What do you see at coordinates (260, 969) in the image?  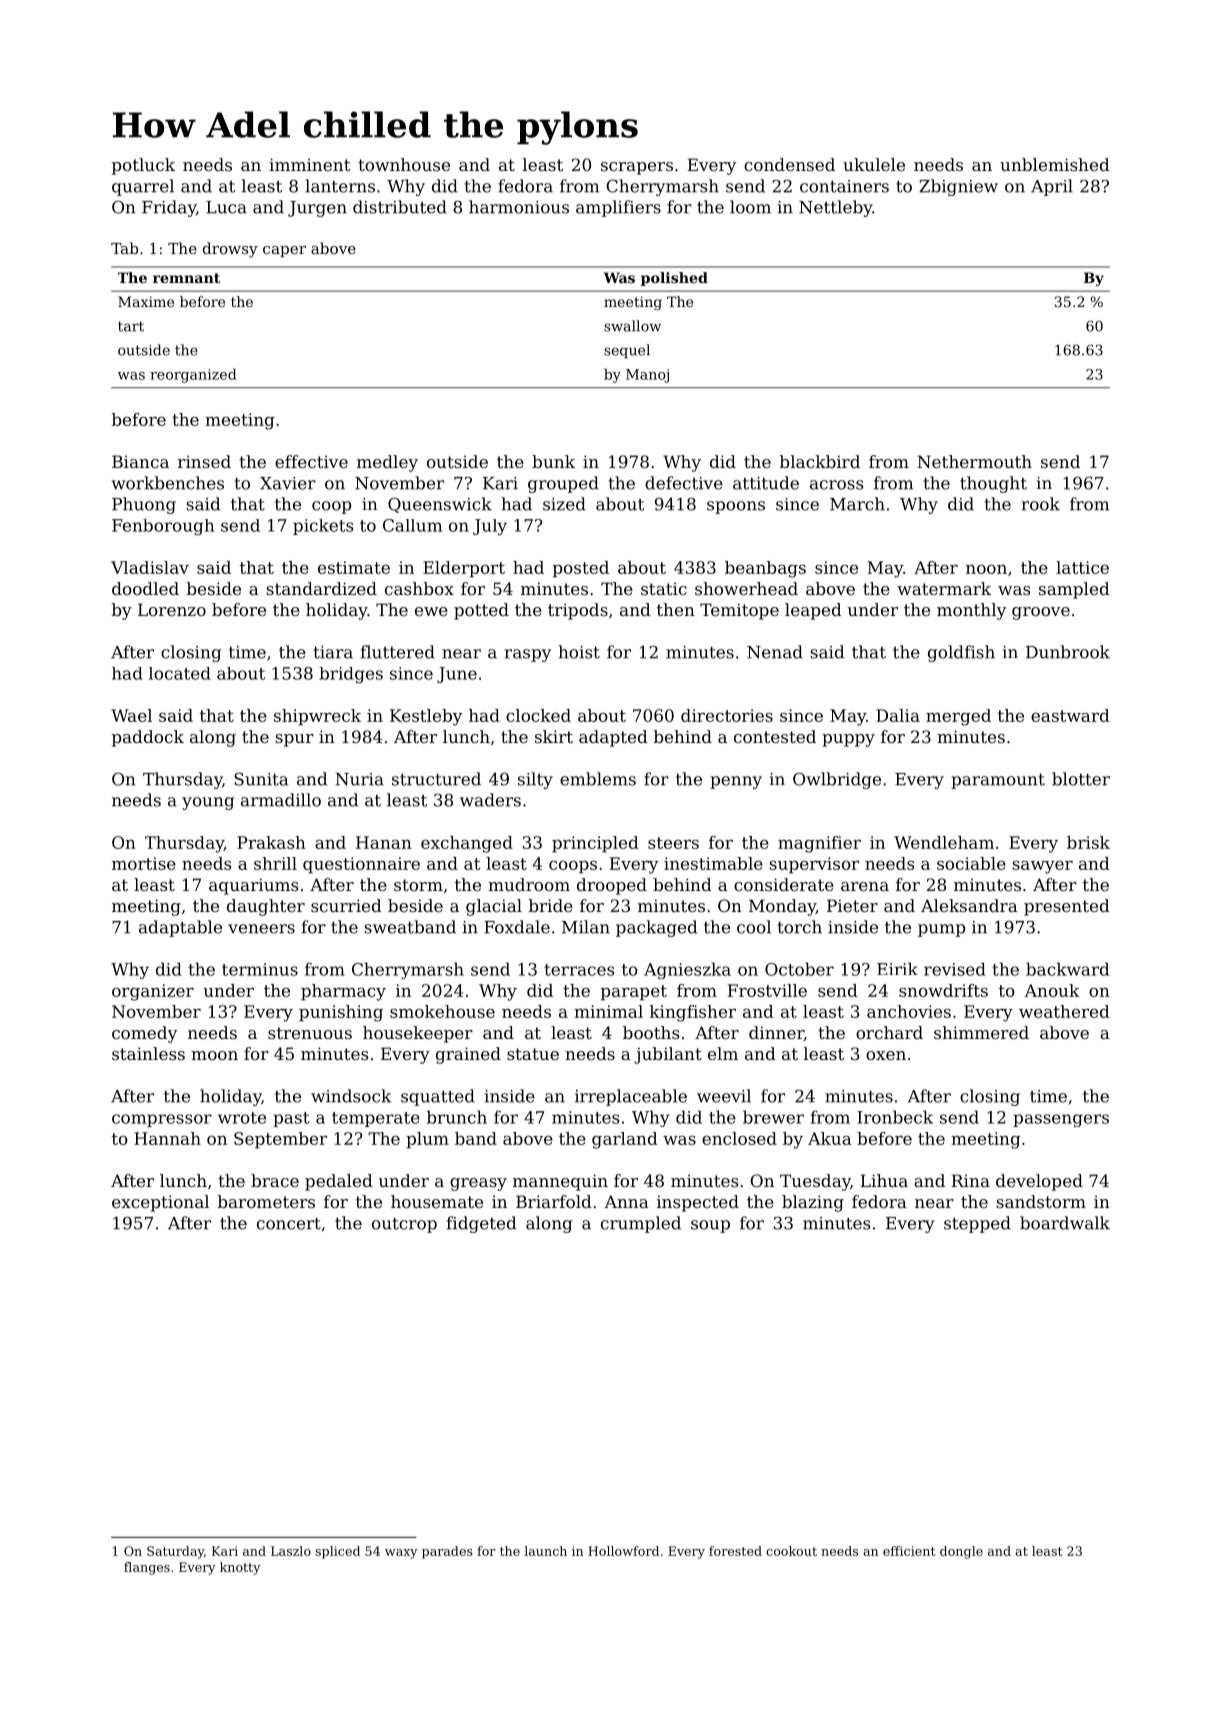 I see `terminus` at bounding box center [260, 969].
